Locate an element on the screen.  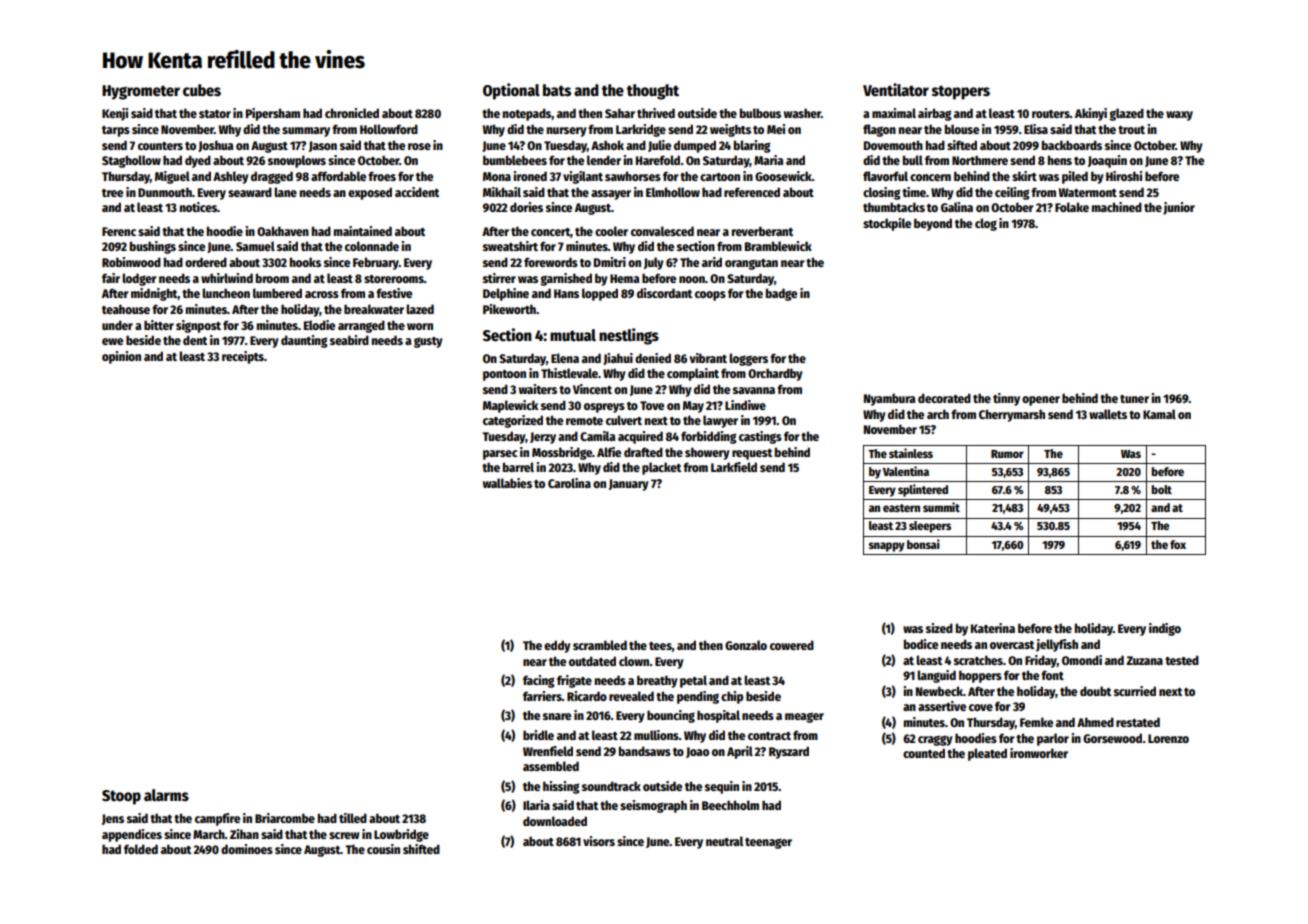
folded is located at coordinates (141, 849).
